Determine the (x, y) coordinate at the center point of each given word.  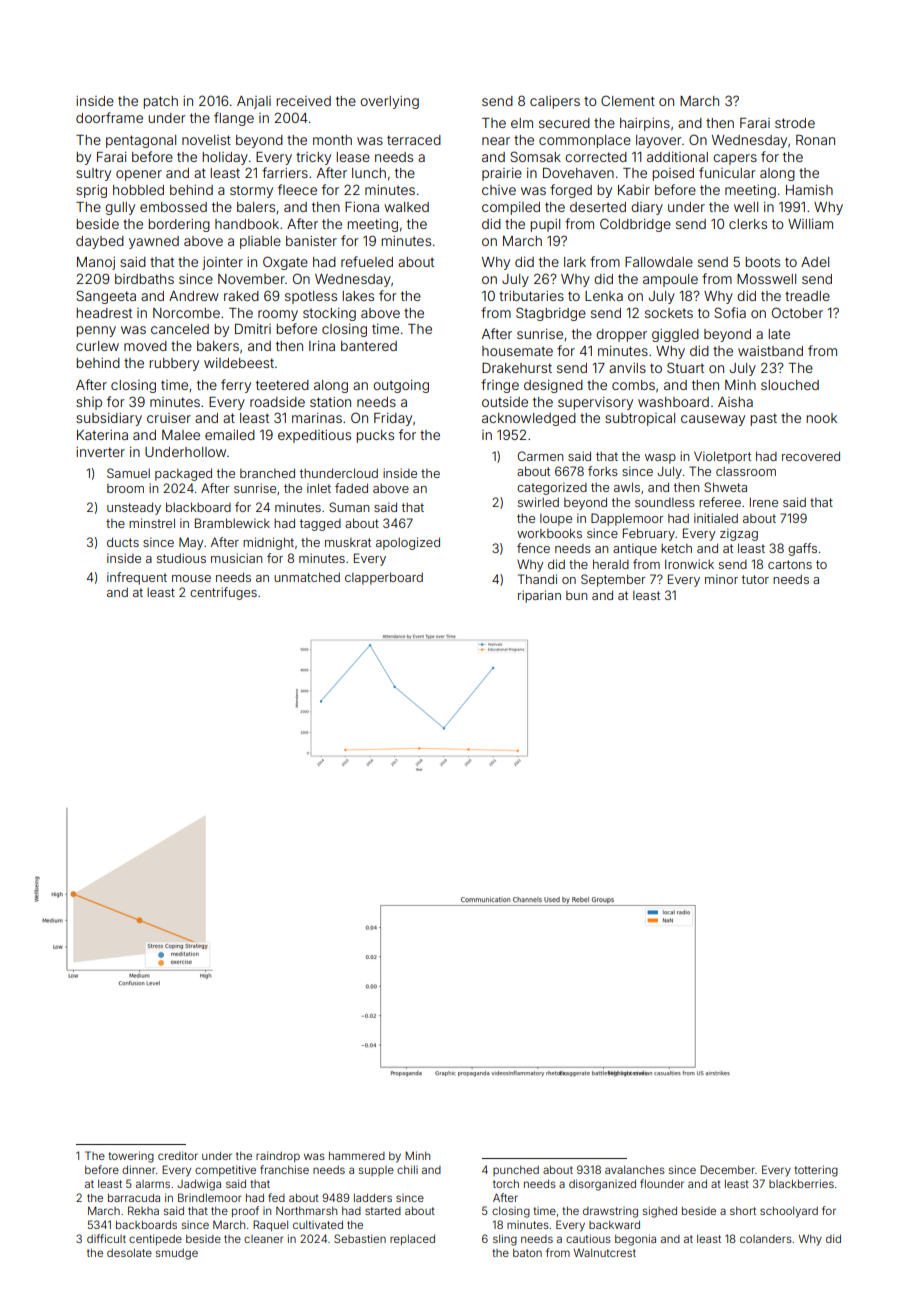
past (763, 419)
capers (735, 159)
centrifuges (223, 593)
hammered (357, 1156)
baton (527, 1253)
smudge (177, 1254)
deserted (598, 207)
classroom (746, 471)
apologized (408, 543)
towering (131, 1157)
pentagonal (141, 141)
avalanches (635, 1170)
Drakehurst (517, 367)
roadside (277, 402)
